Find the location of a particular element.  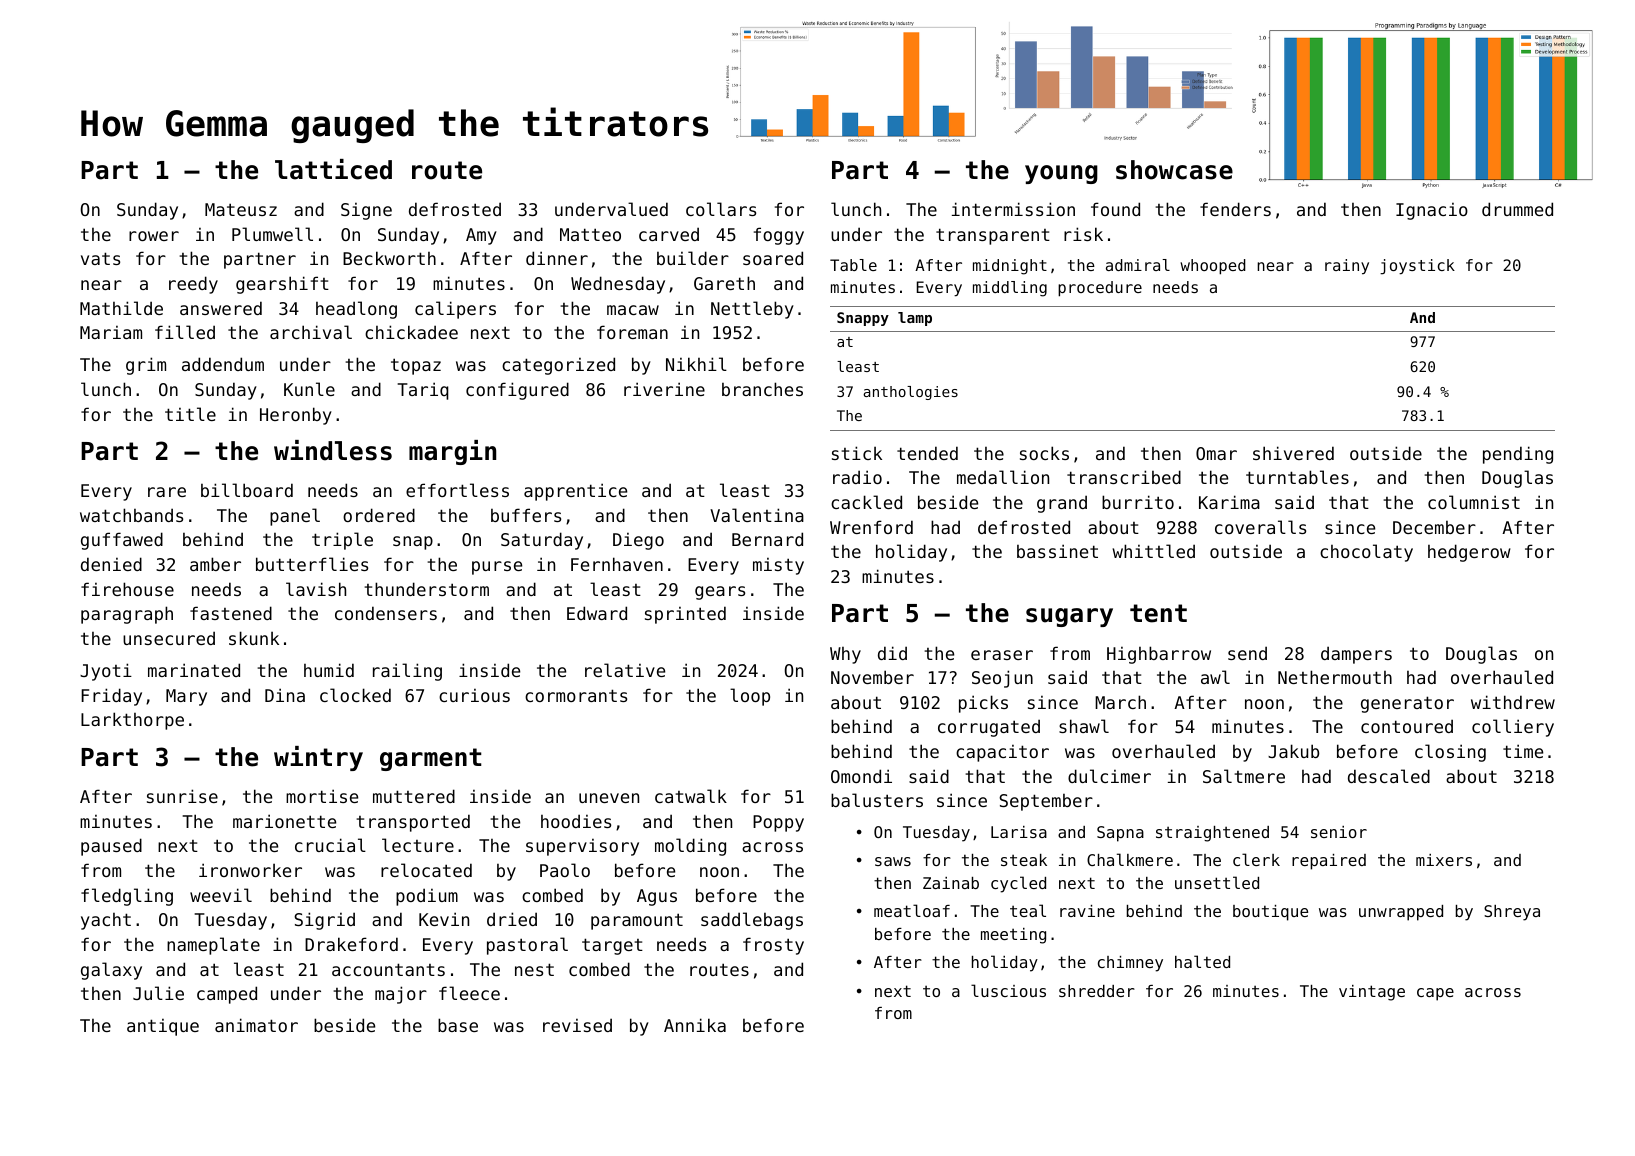

drummed is located at coordinates (1517, 209).
